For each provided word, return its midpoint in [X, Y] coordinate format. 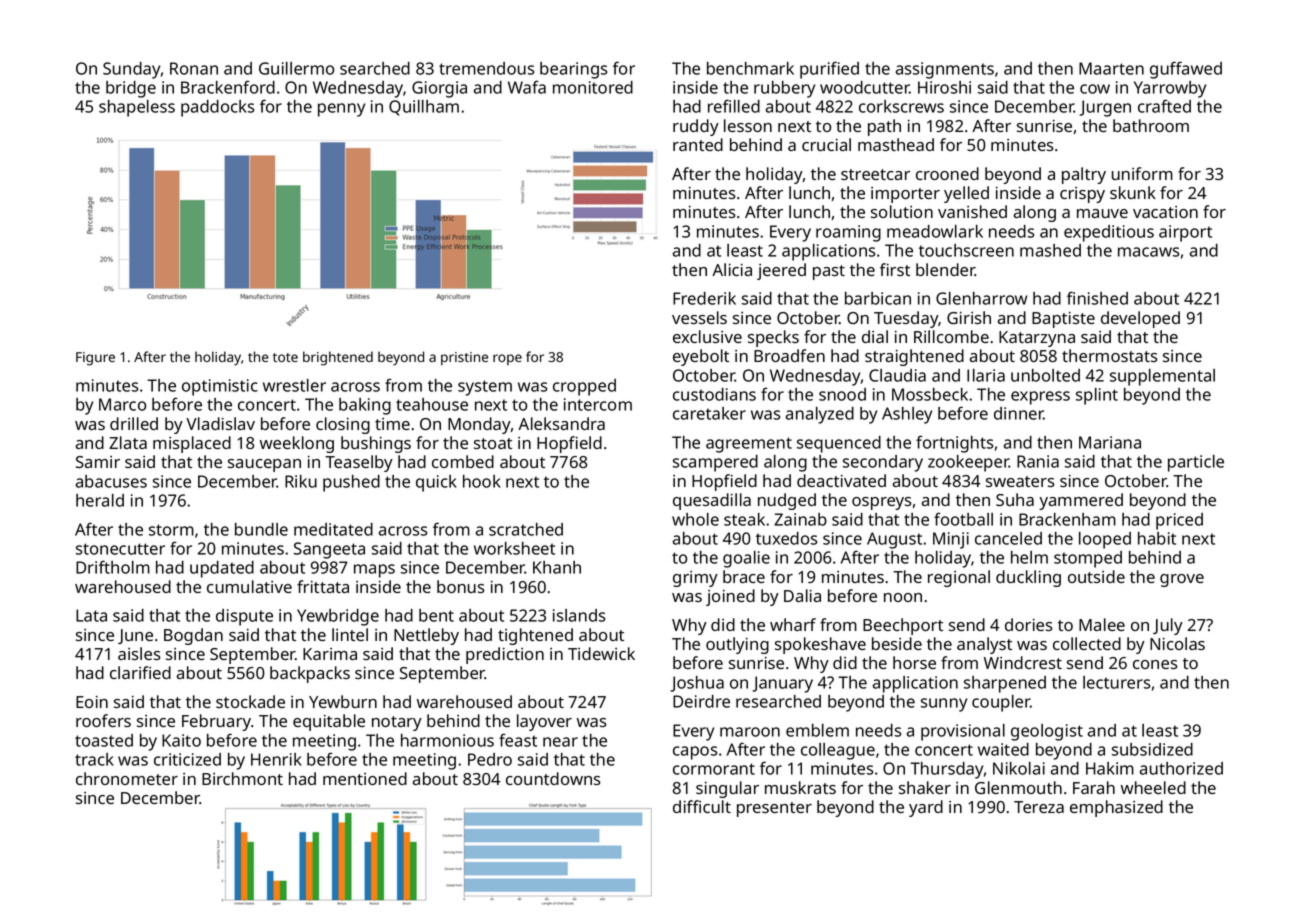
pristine [464, 359]
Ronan [194, 68]
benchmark [750, 68]
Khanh [557, 567]
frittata [323, 586]
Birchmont [242, 778]
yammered [1081, 501]
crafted [1164, 106]
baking [365, 406]
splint [1097, 396]
